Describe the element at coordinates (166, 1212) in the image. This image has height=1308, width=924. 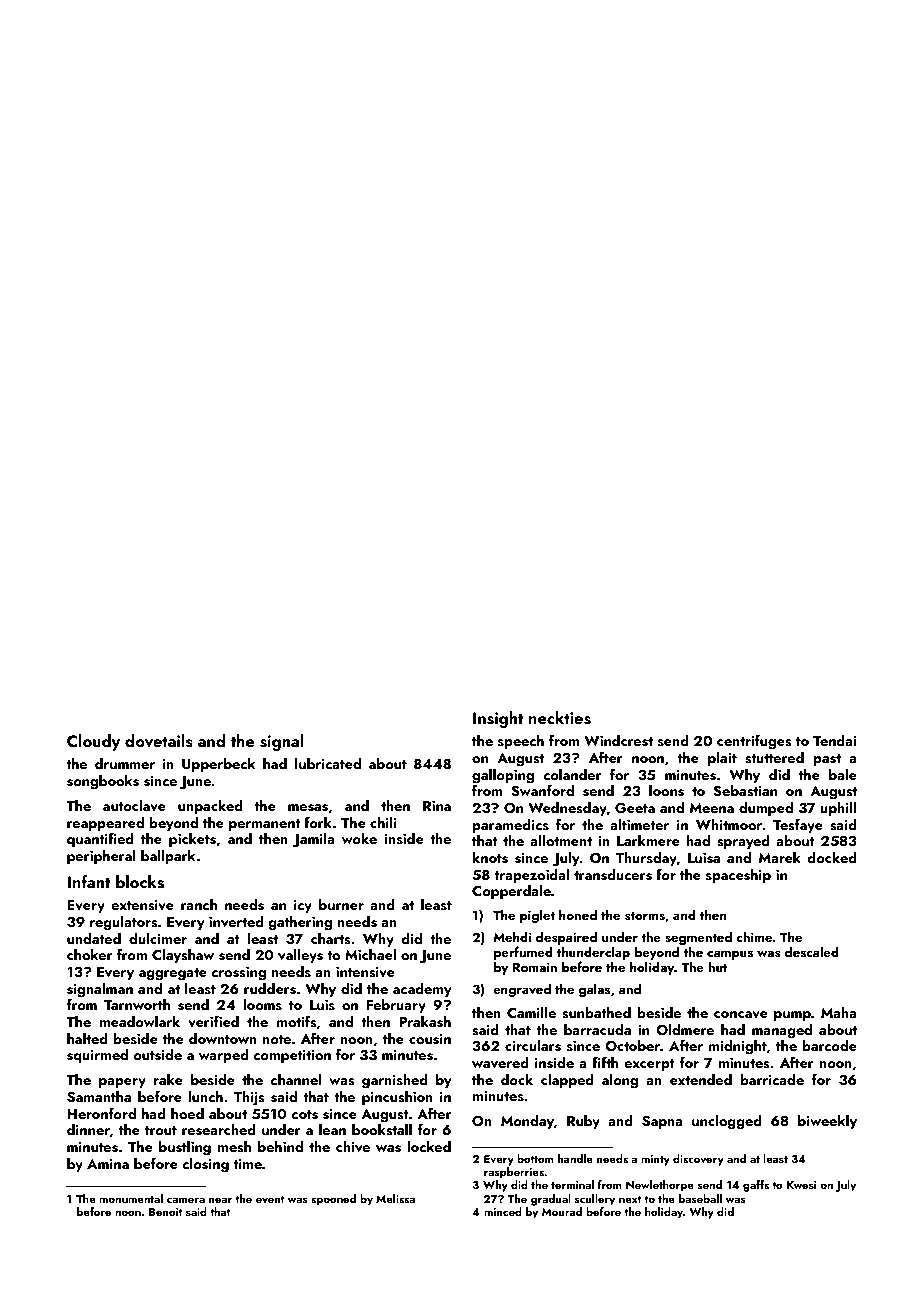
I see `Benoit` at that location.
